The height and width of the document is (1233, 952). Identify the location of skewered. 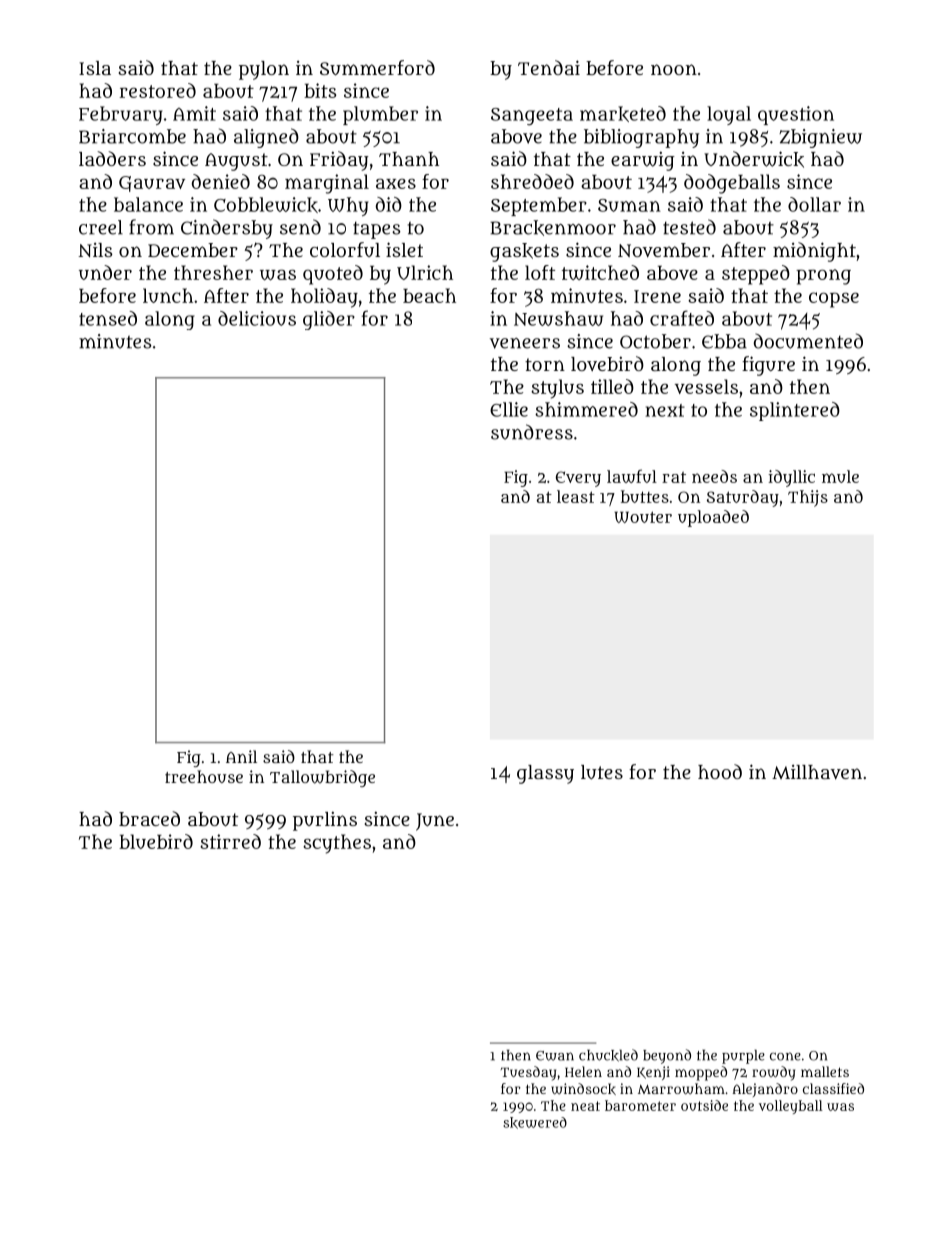
(535, 1123).
